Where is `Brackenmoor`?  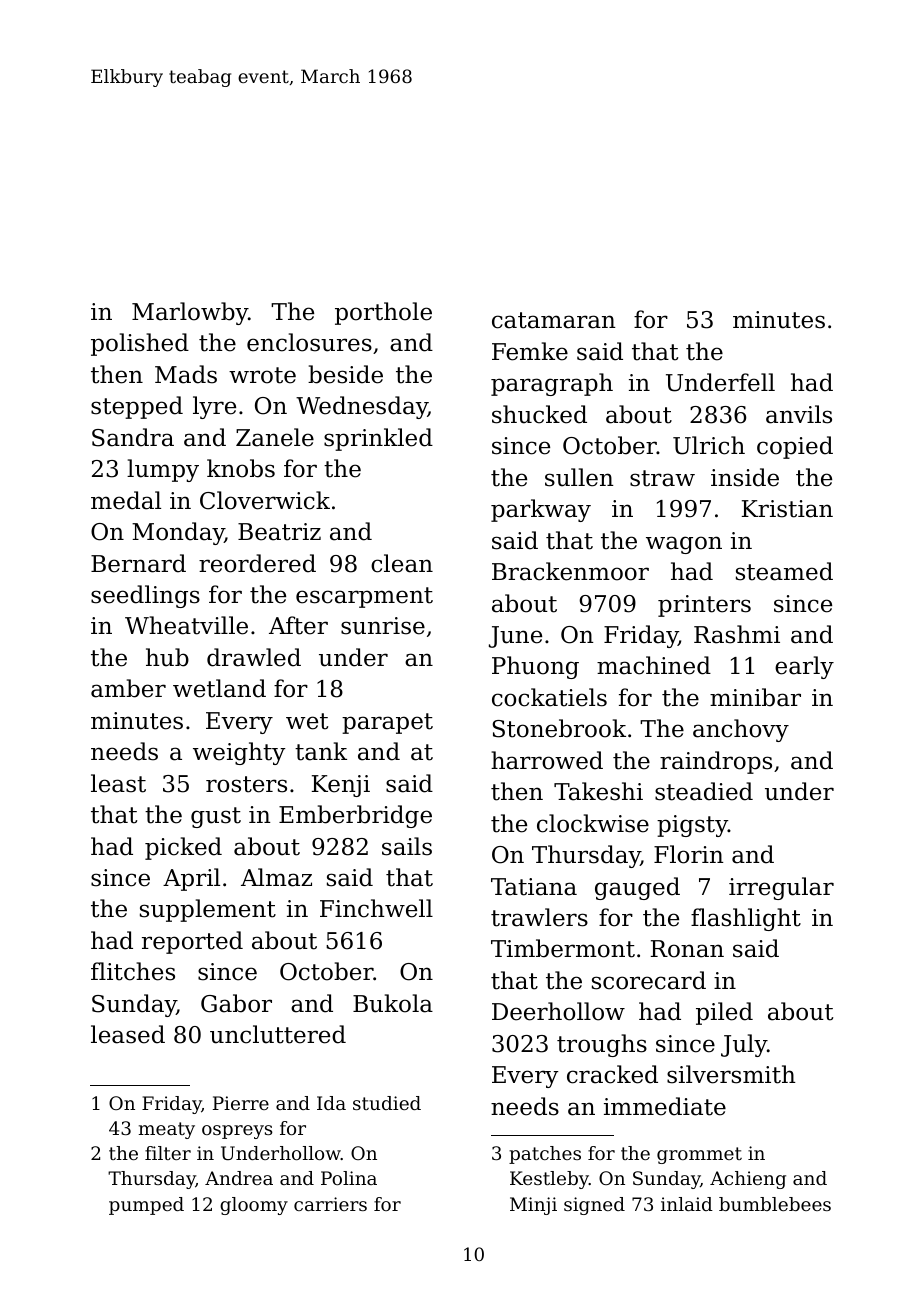
Brackenmoor is located at coordinates (570, 571).
